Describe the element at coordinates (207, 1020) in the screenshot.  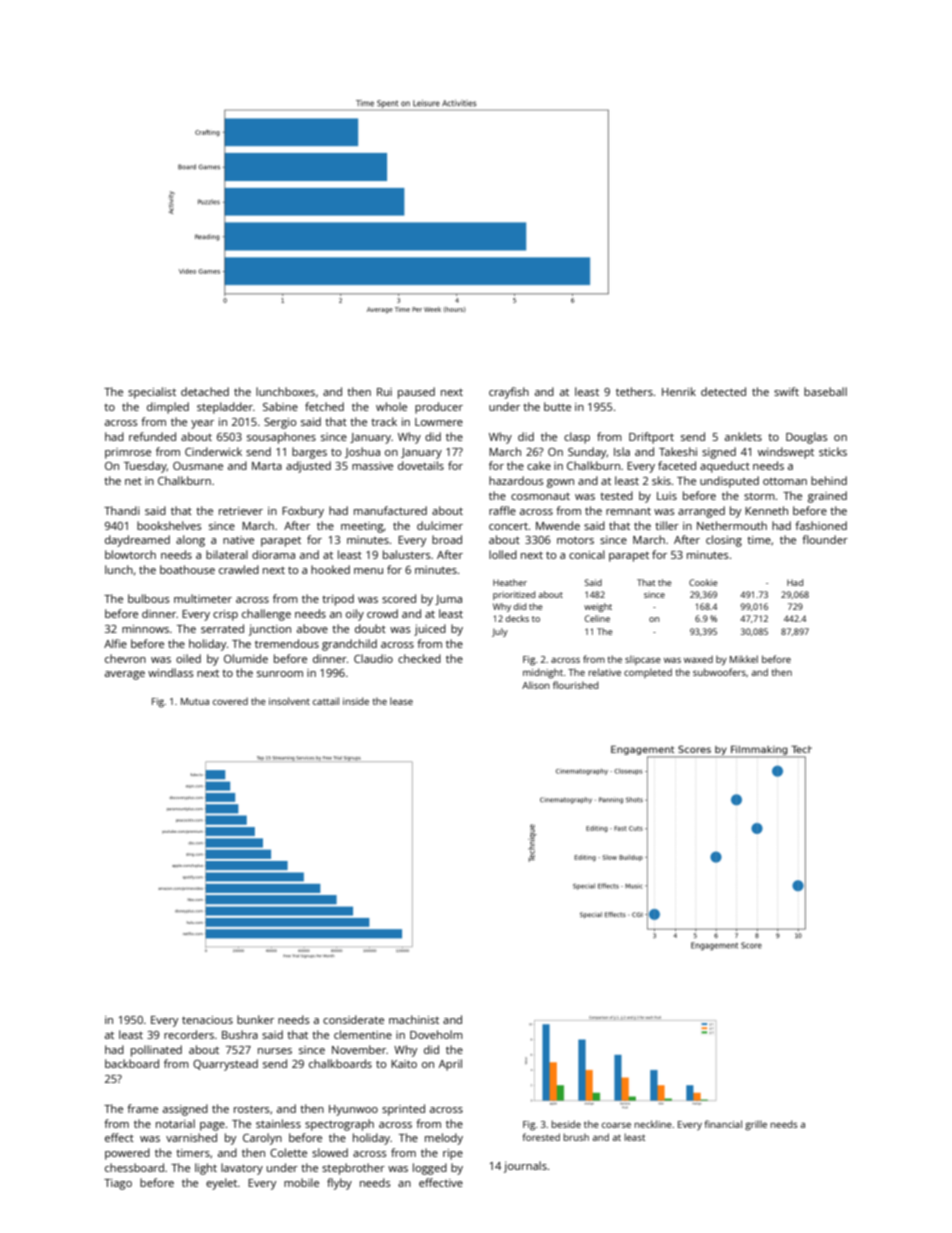
I see `tenacious` at that location.
